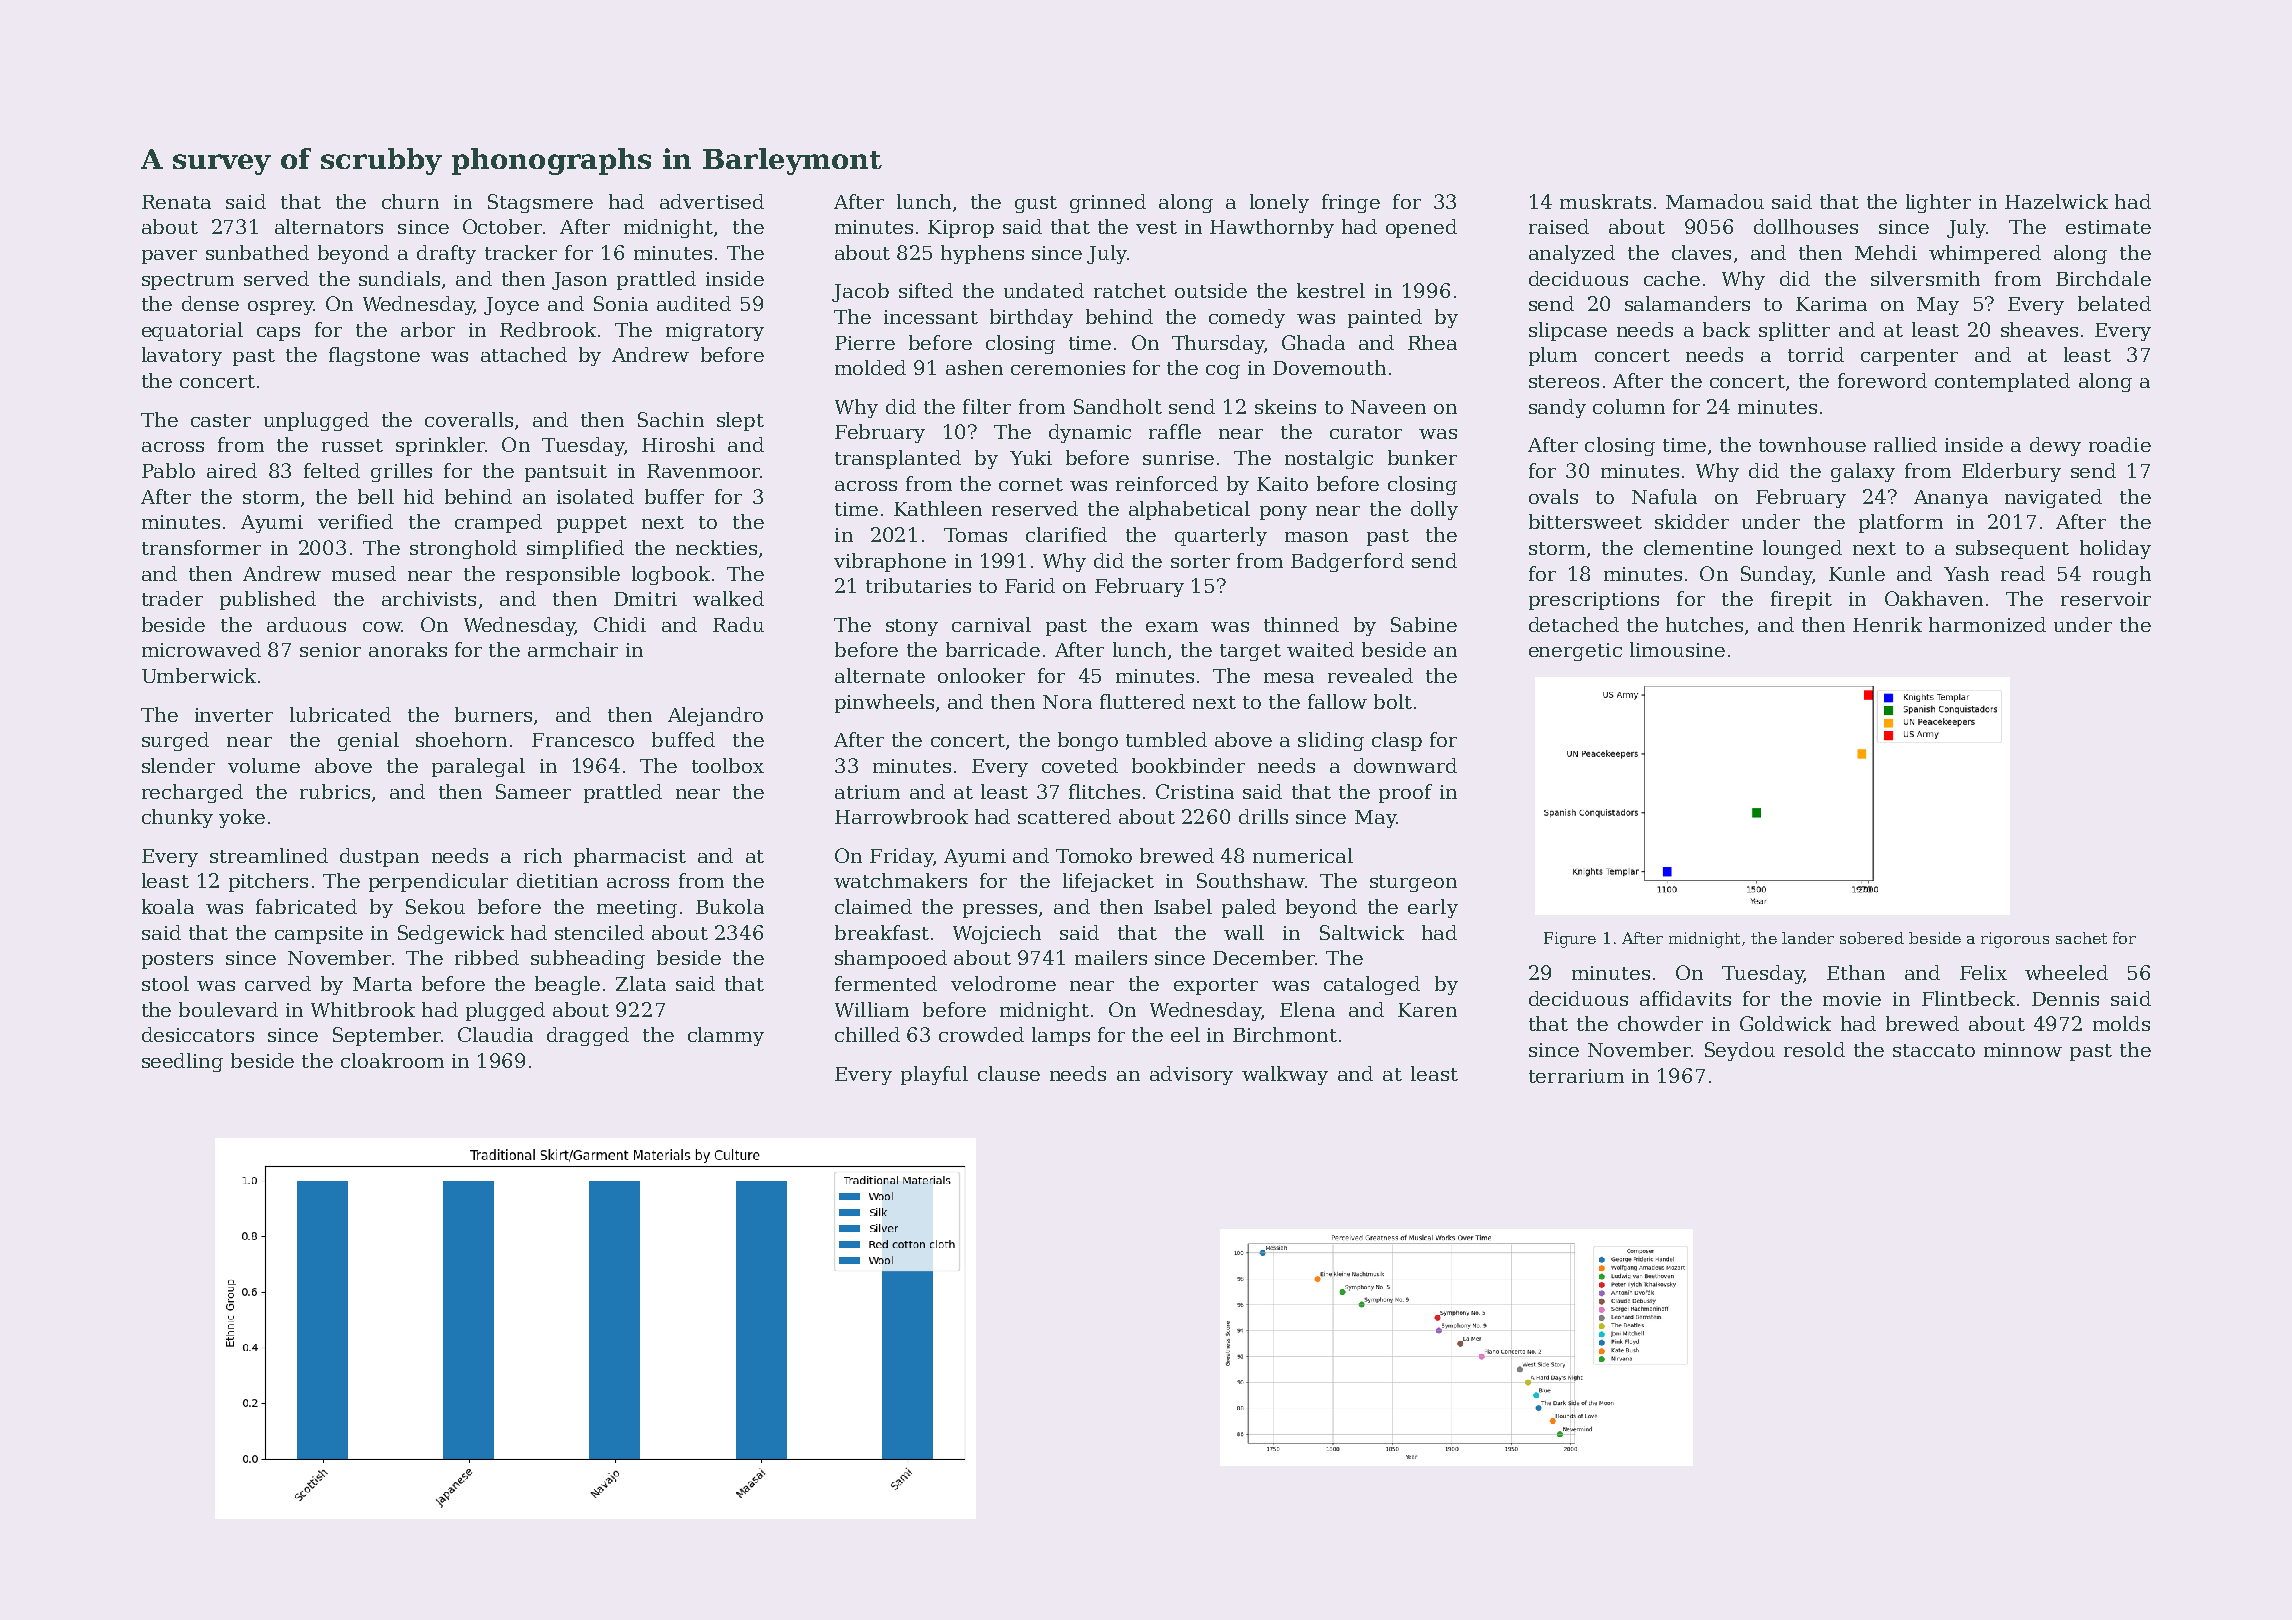 Image resolution: width=2292 pixels, height=1620 pixels. I want to click on sturgeon, so click(1413, 883).
